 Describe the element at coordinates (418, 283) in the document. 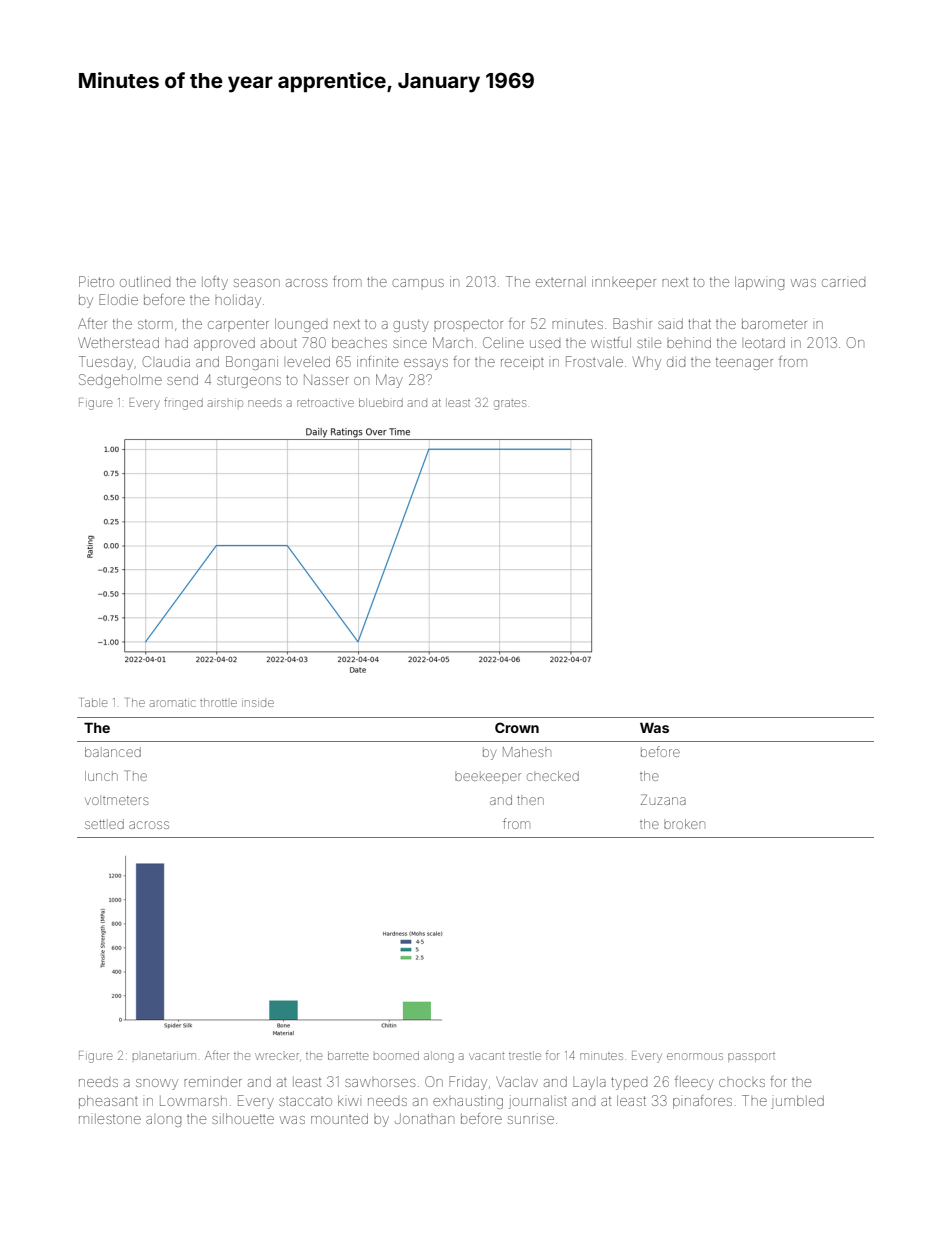

I see `campus` at that location.
